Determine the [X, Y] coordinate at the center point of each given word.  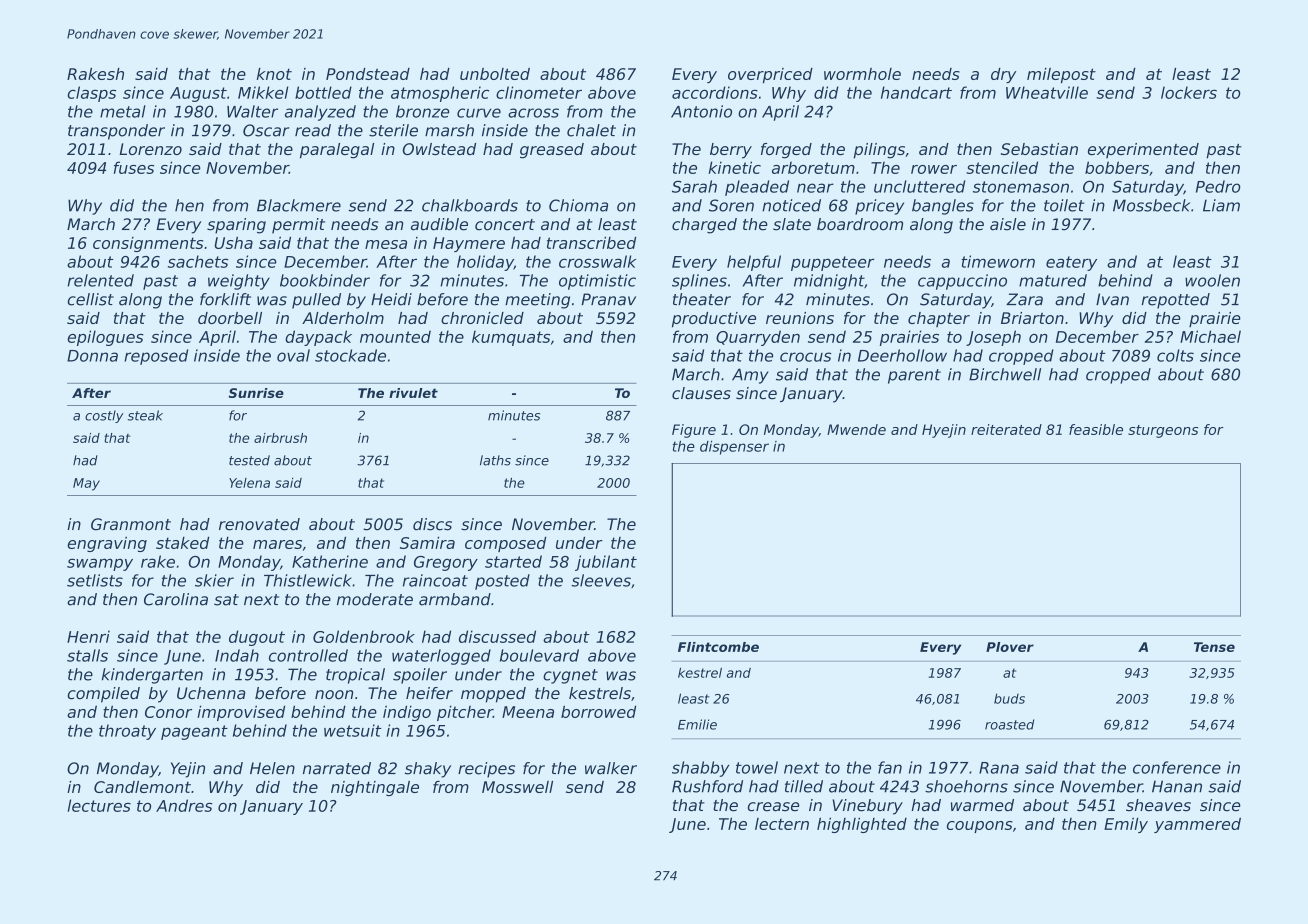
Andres [184, 805]
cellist [91, 299]
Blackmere [299, 205]
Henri [88, 636]
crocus [805, 357]
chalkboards [470, 205]
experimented [1143, 150]
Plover [1010, 647]
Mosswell [517, 787]
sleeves [601, 580]
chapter [939, 319]
